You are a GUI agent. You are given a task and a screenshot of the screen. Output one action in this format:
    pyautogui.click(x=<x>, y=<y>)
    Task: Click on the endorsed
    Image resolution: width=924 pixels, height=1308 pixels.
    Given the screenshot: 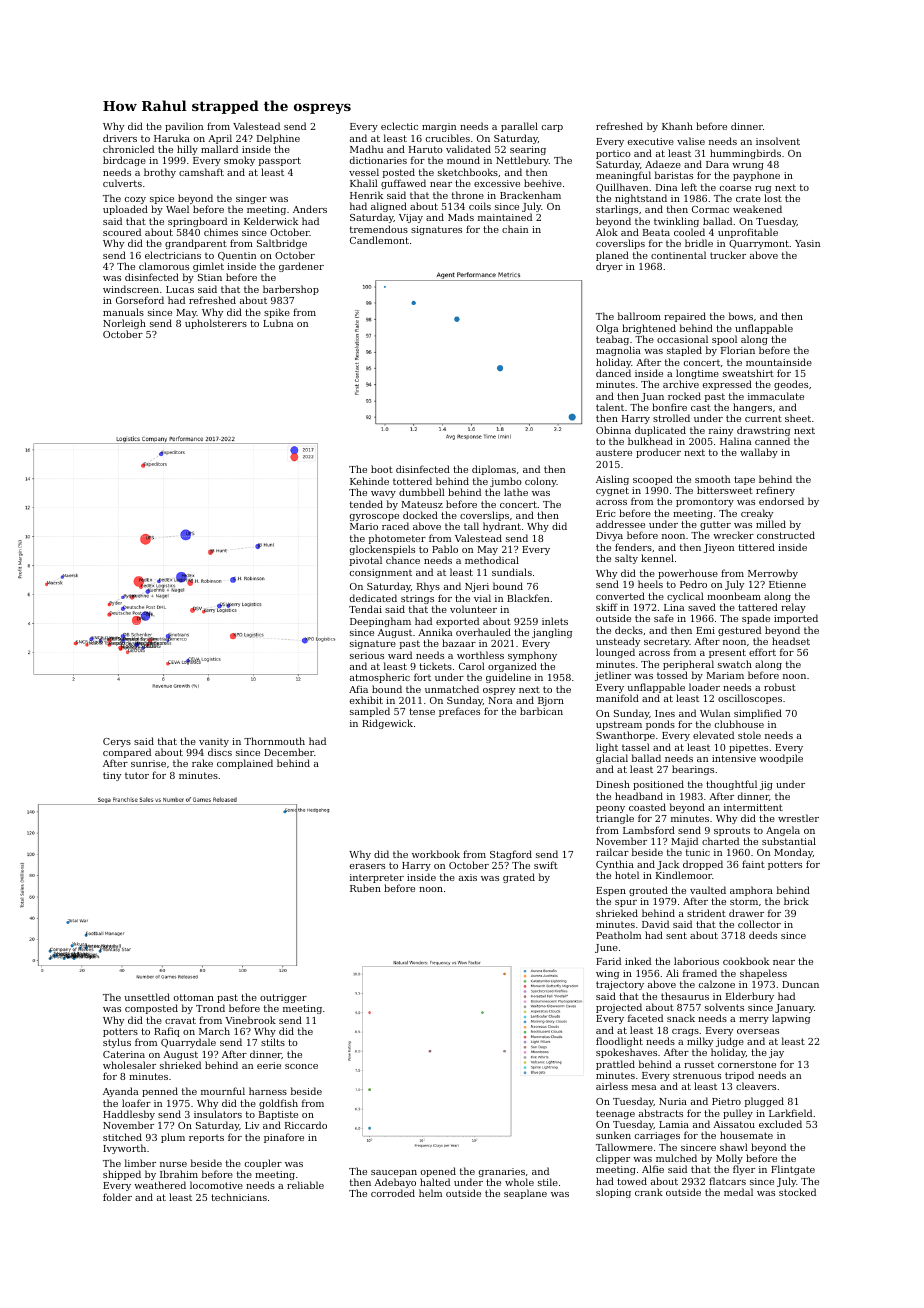 What is the action you would take?
    pyautogui.click(x=781, y=501)
